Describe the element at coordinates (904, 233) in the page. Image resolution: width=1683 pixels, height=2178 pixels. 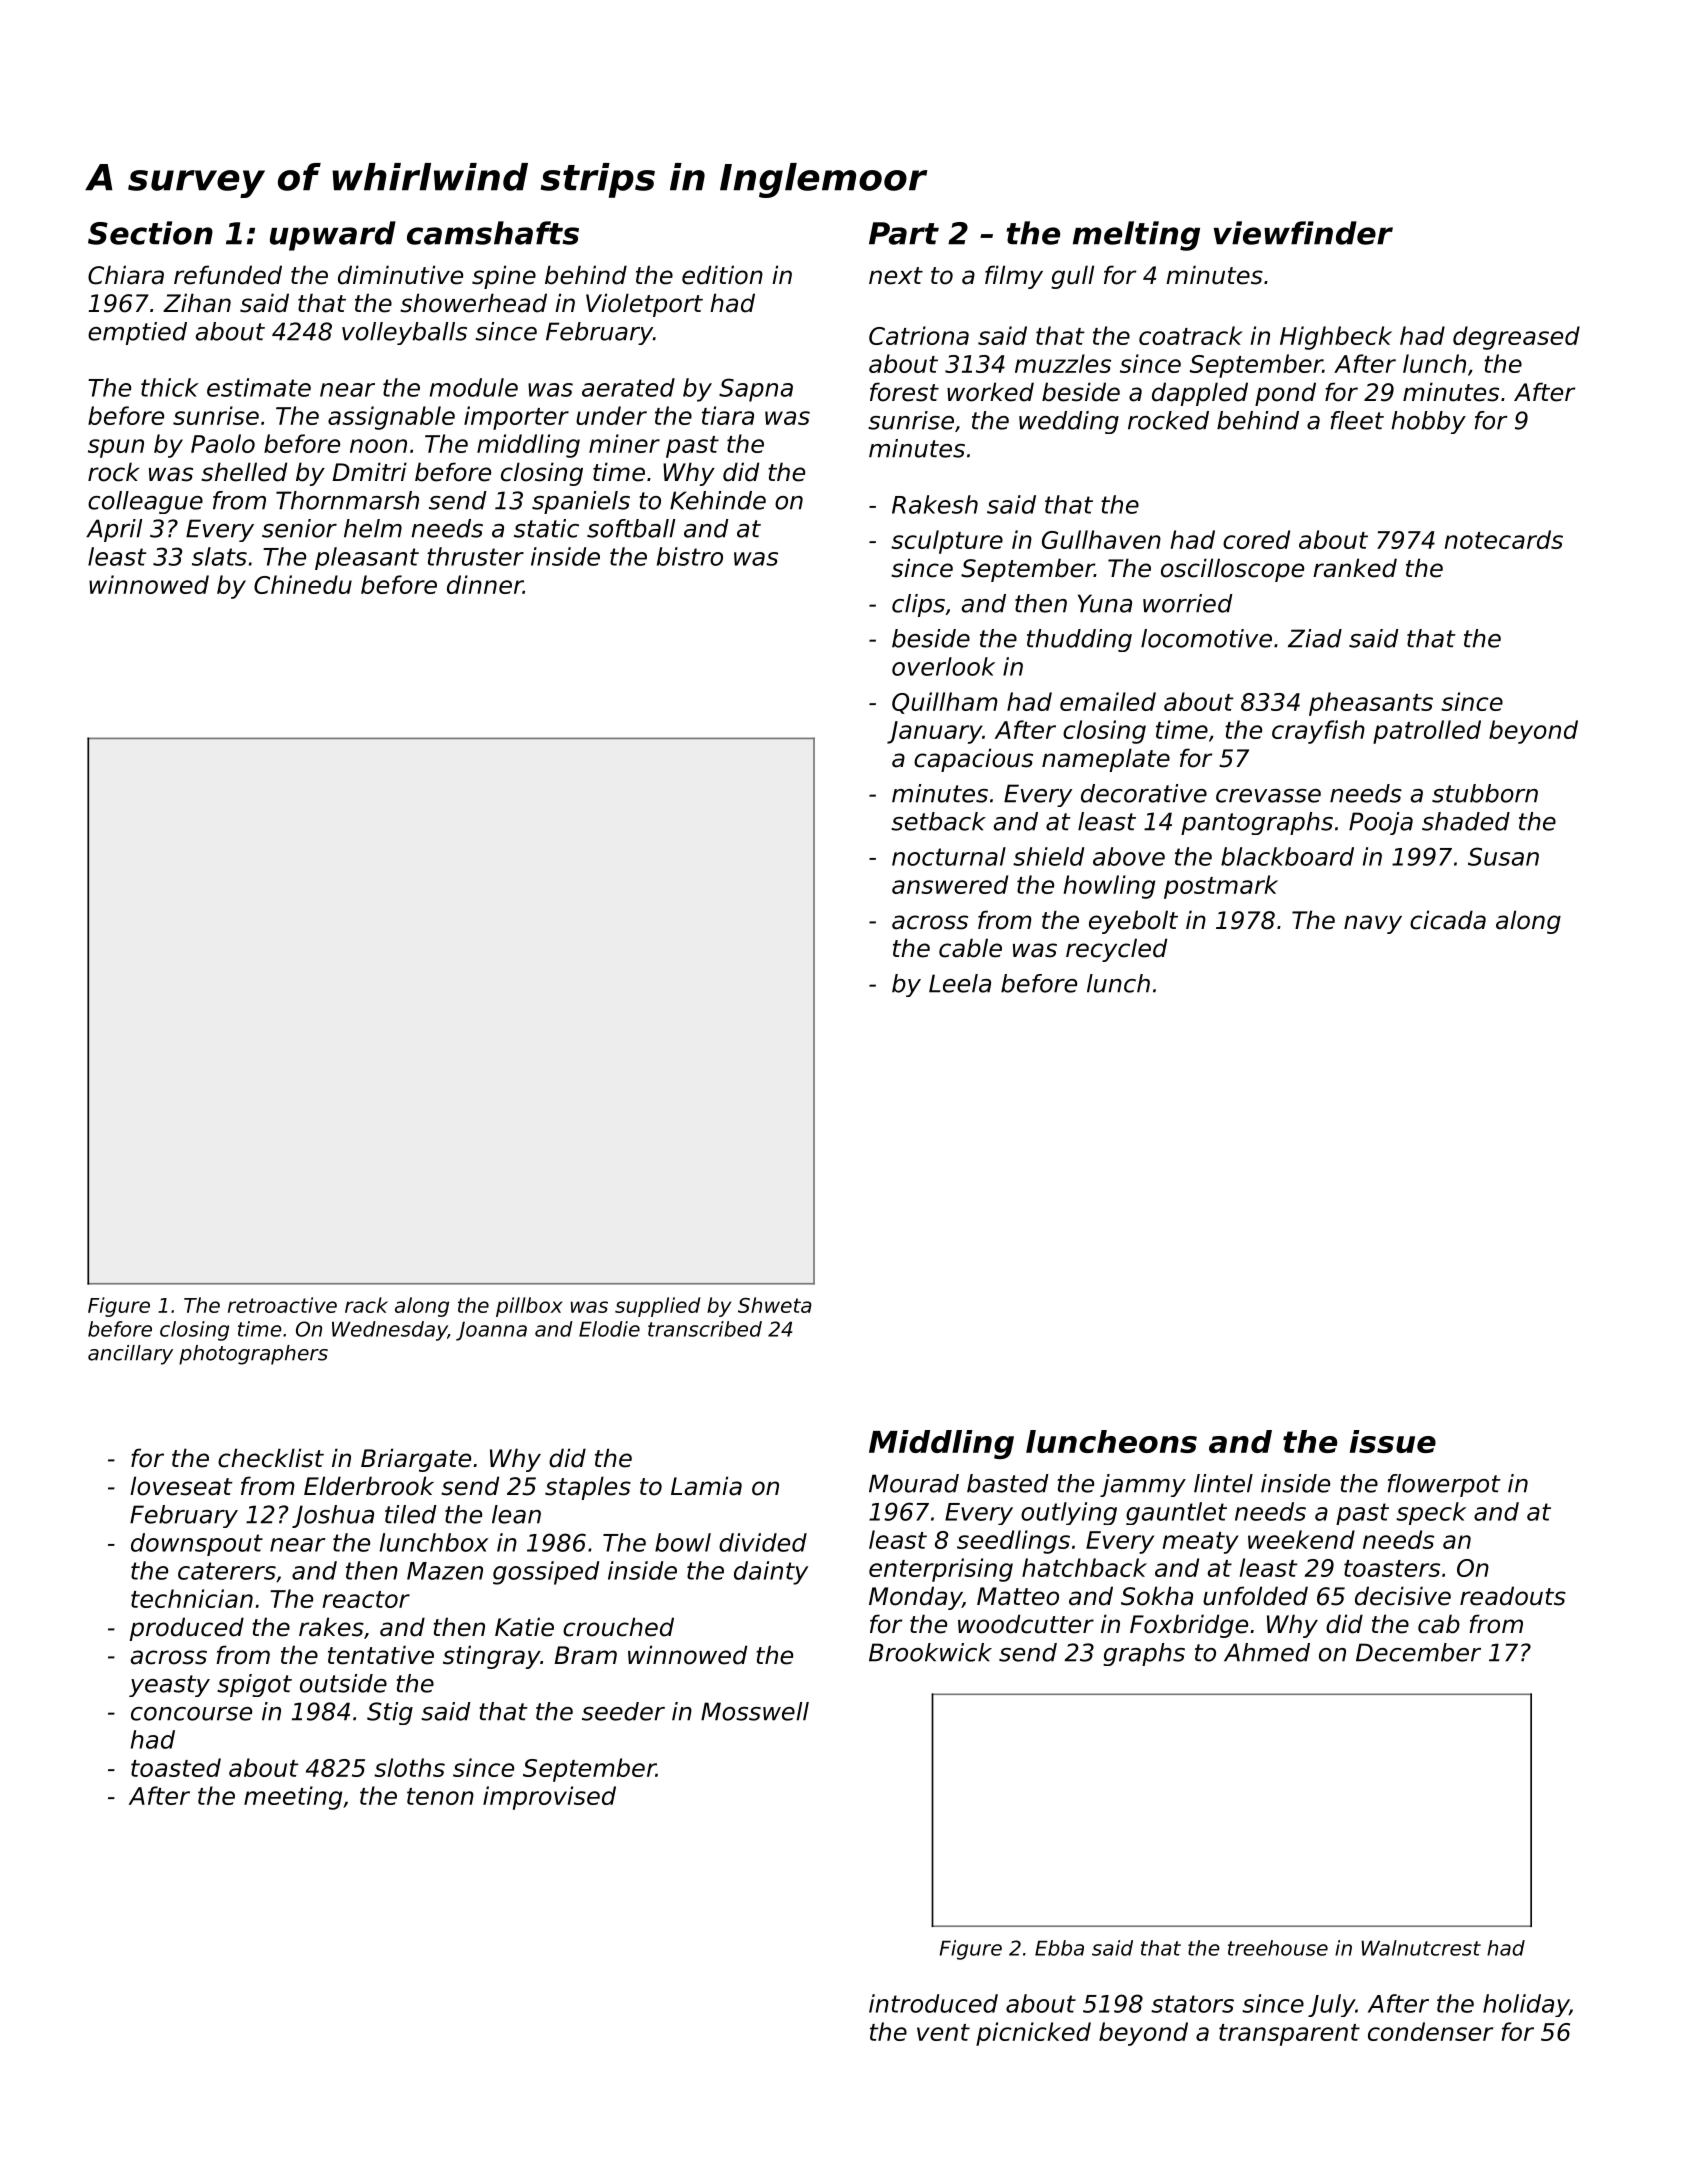
I see `Part` at that location.
